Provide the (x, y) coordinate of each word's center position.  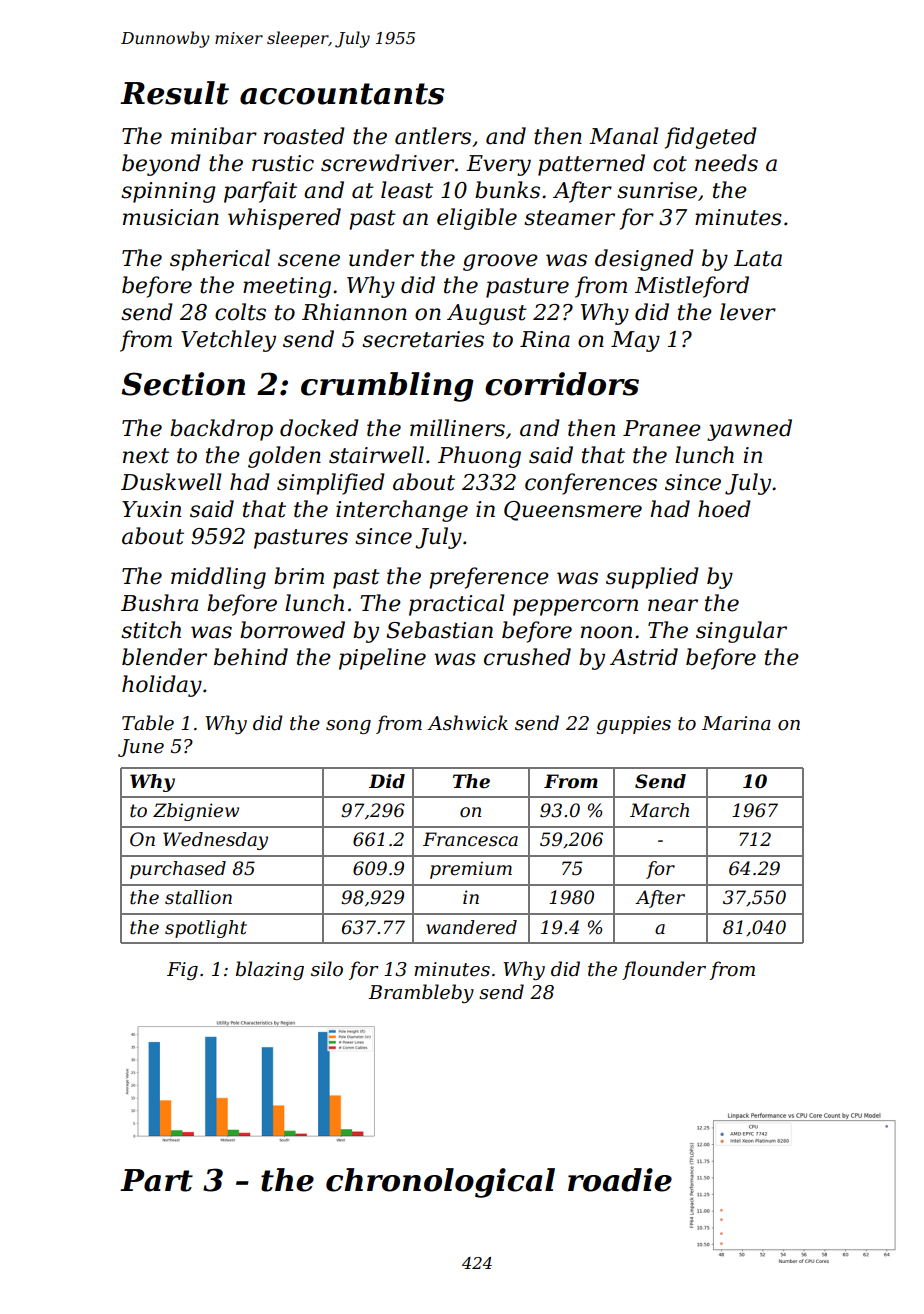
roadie (620, 1180)
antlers (433, 136)
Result (174, 93)
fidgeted (711, 138)
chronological (440, 1183)
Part (156, 1180)
